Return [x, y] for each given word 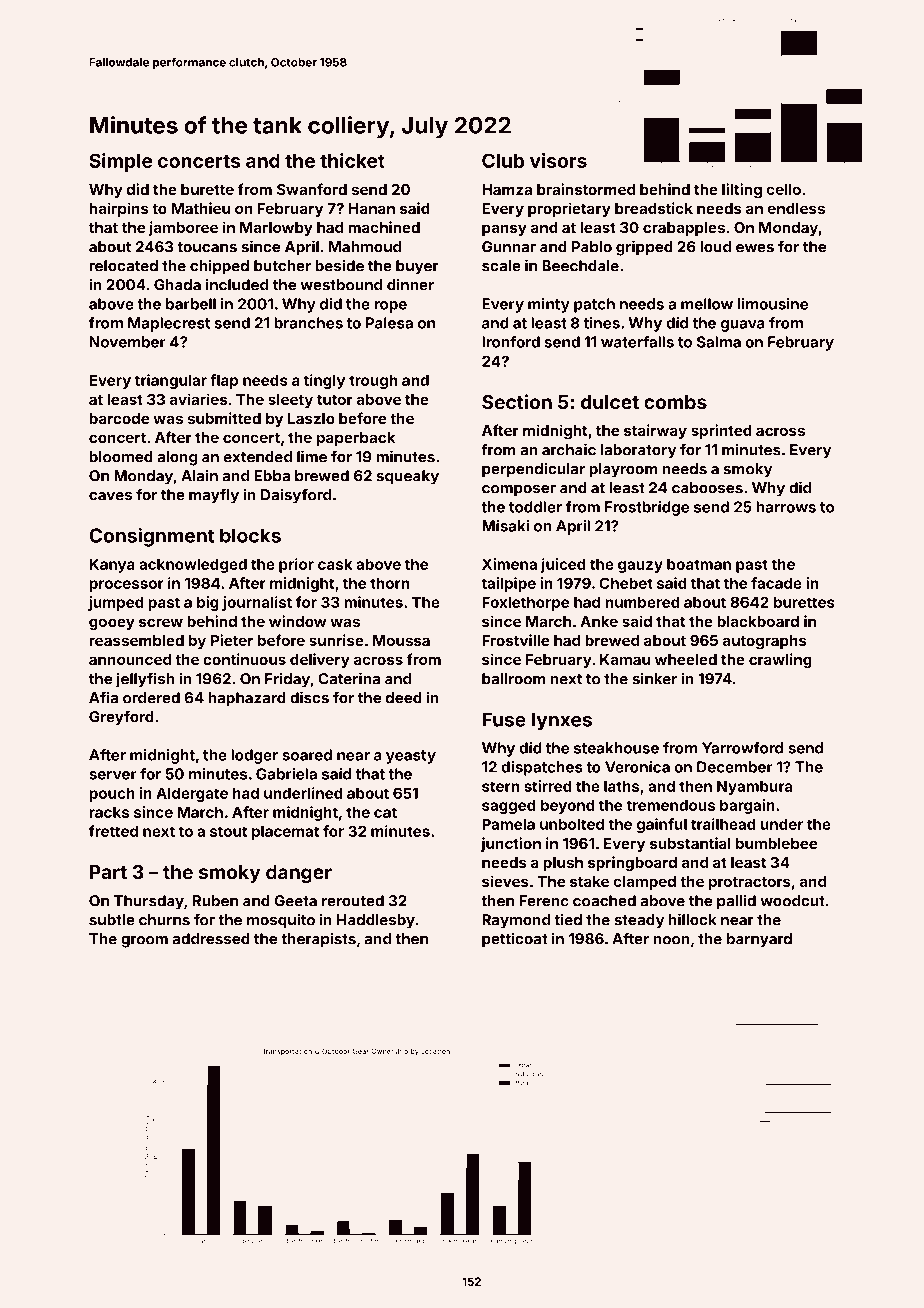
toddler [535, 507]
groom [144, 942]
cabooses [707, 488]
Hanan [372, 208]
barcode [119, 418]
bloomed [121, 457]
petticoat [515, 940]
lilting [742, 191]
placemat [285, 832]
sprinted [721, 431]
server [113, 775]
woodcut [792, 901]
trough [373, 381]
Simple [120, 162]
